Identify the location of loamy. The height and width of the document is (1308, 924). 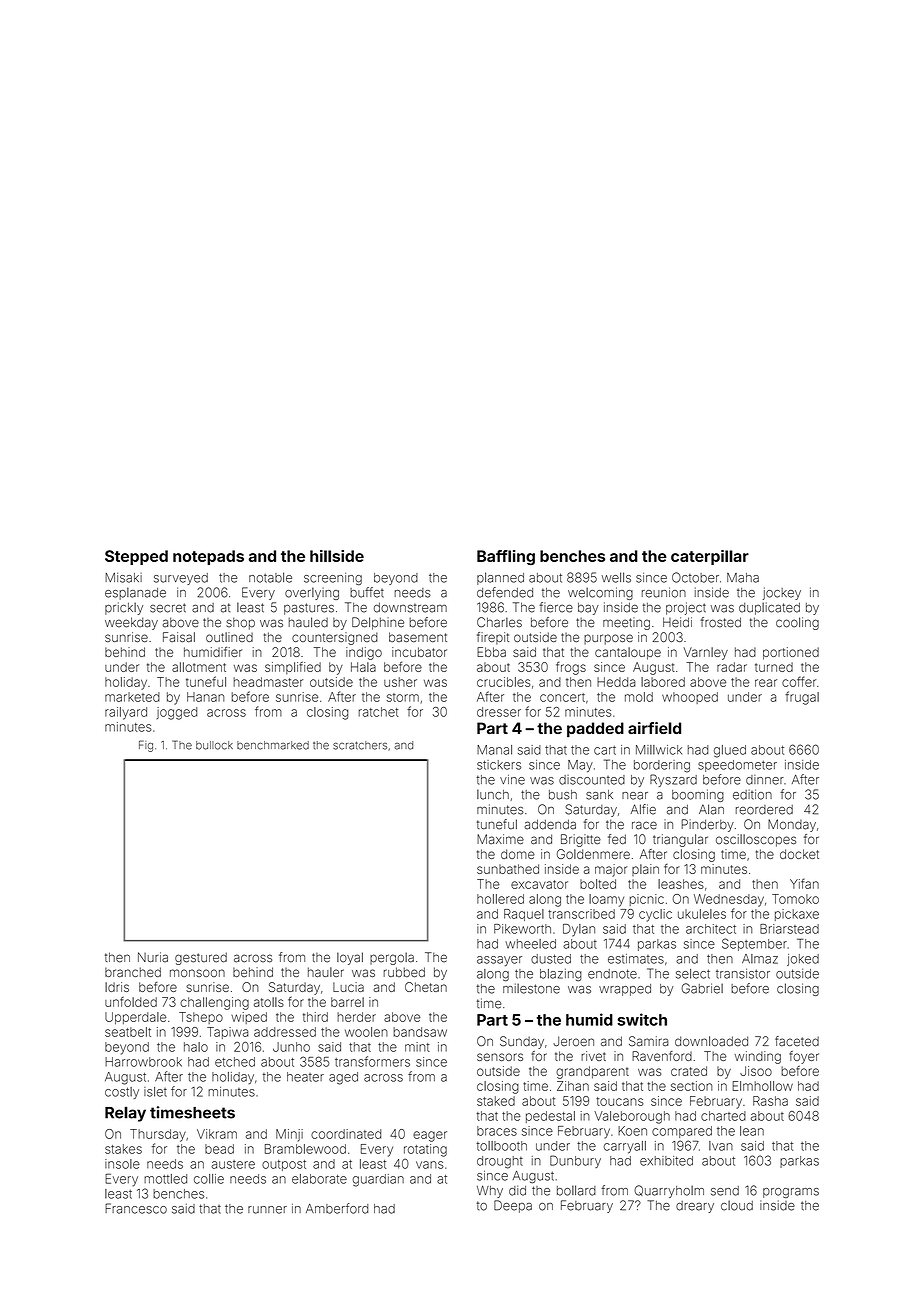
(606, 900).
